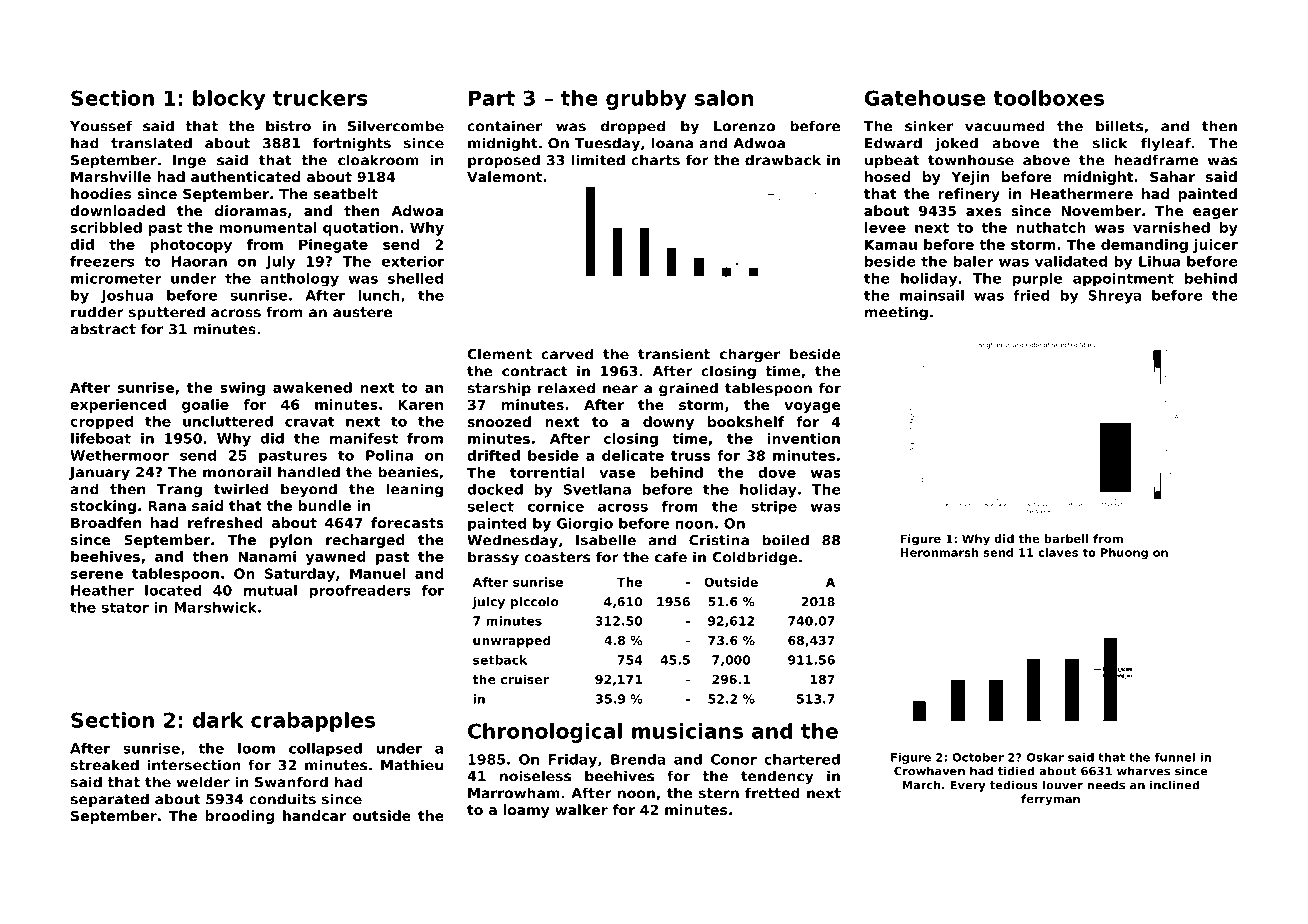 Image resolution: width=1308 pixels, height=924 pixels. What do you see at coordinates (1050, 800) in the screenshot?
I see `ferryman` at bounding box center [1050, 800].
